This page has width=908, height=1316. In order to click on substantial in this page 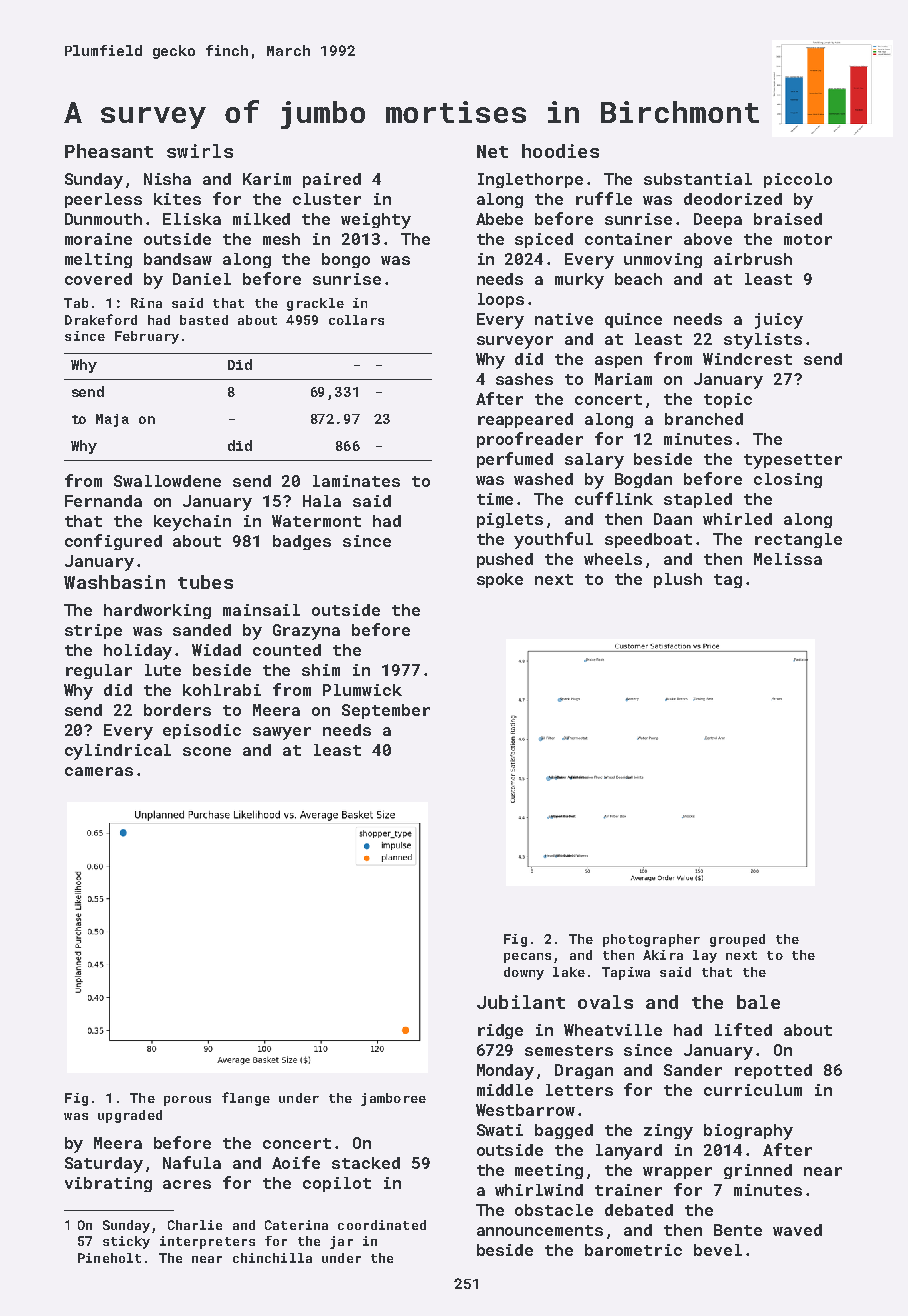, I will do `click(698, 179)`.
